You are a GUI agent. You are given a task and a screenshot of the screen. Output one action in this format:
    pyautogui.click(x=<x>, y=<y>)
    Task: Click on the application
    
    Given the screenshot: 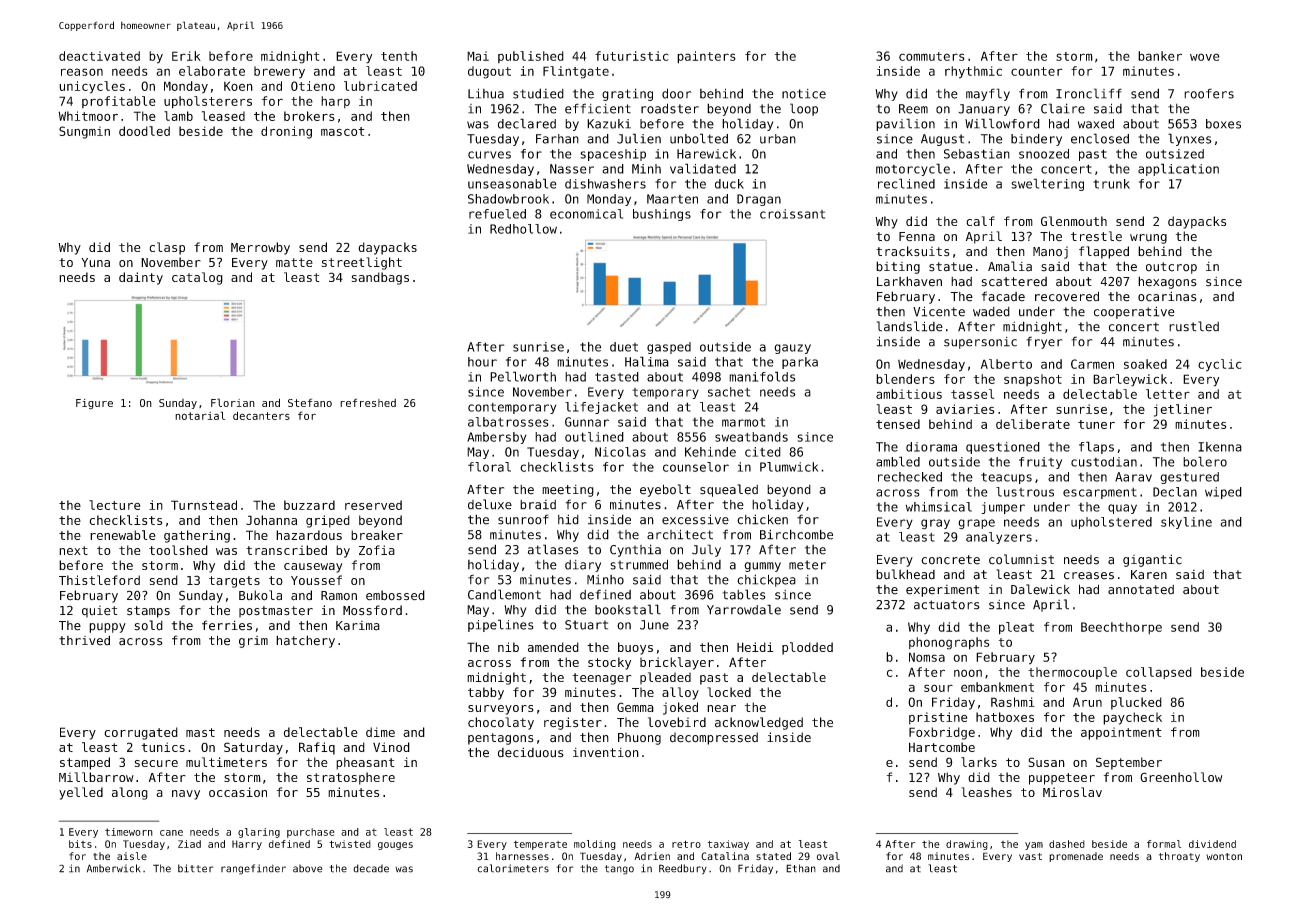 What is the action you would take?
    pyautogui.click(x=1178, y=169)
